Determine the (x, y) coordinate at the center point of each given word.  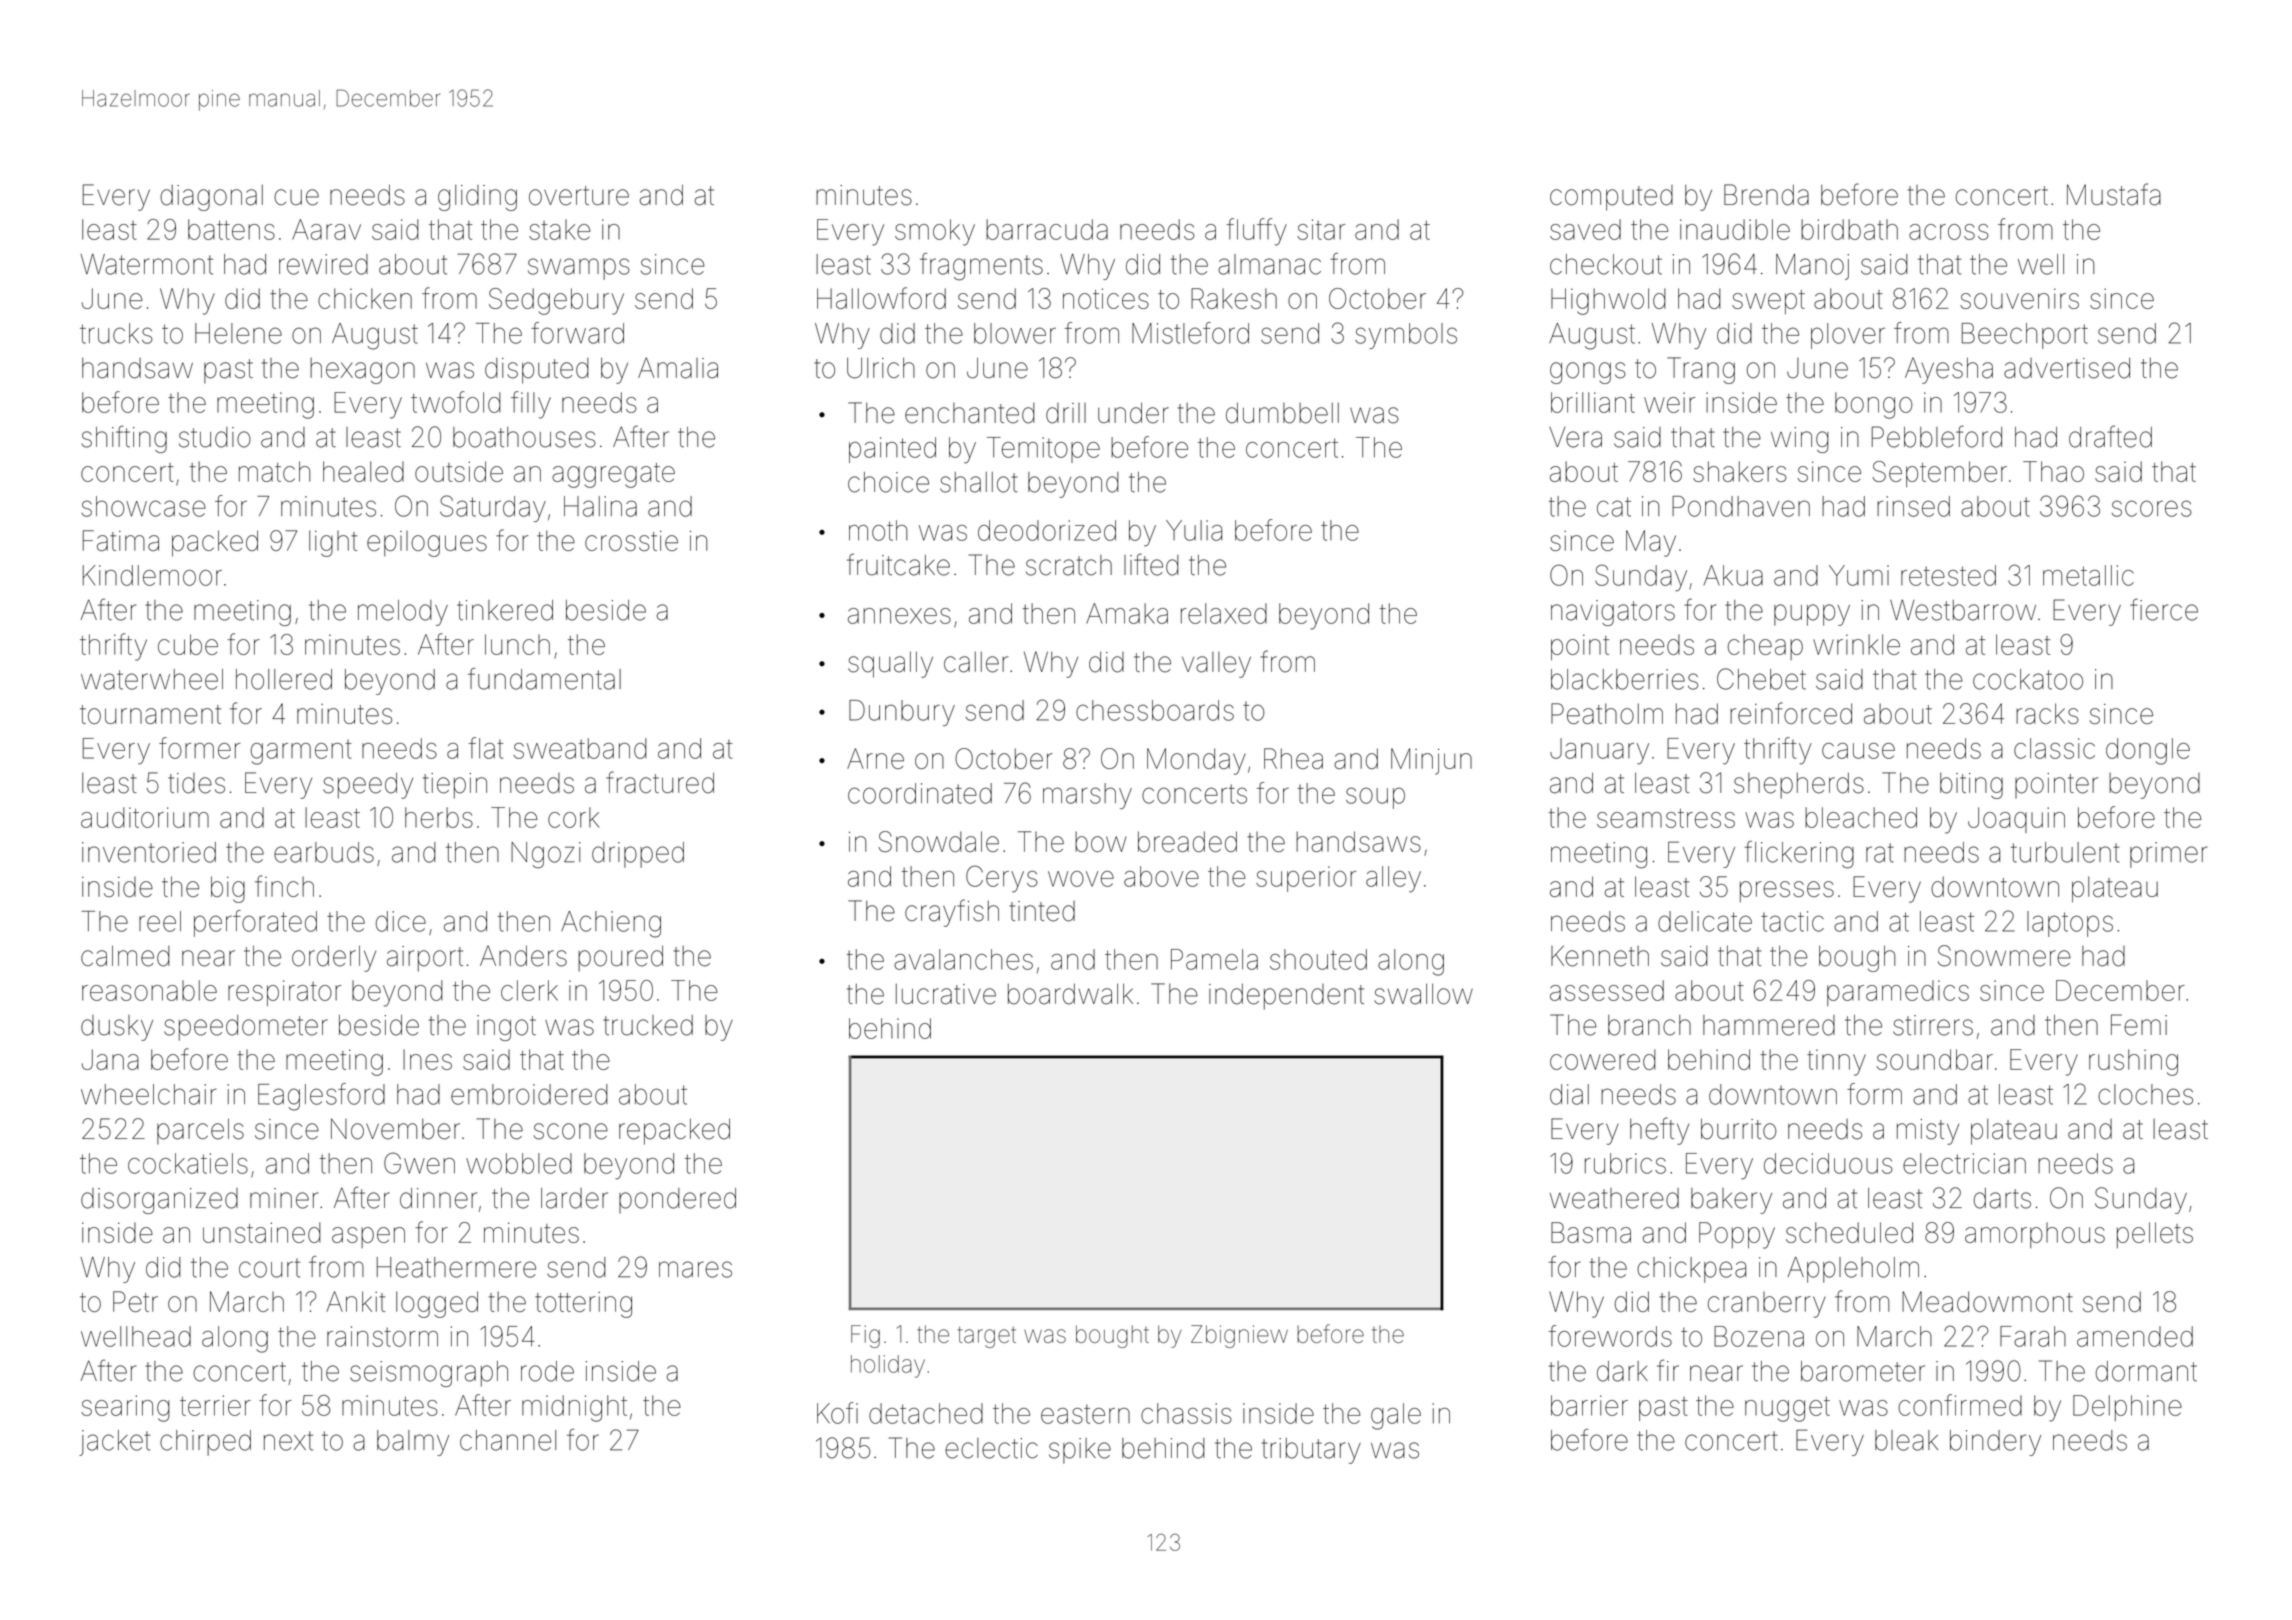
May (1651, 543)
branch (1649, 1025)
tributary (1311, 1451)
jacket (114, 1443)
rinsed (1913, 506)
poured (620, 959)
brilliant (1593, 402)
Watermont (146, 264)
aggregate (613, 475)
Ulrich (881, 368)
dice (401, 921)
